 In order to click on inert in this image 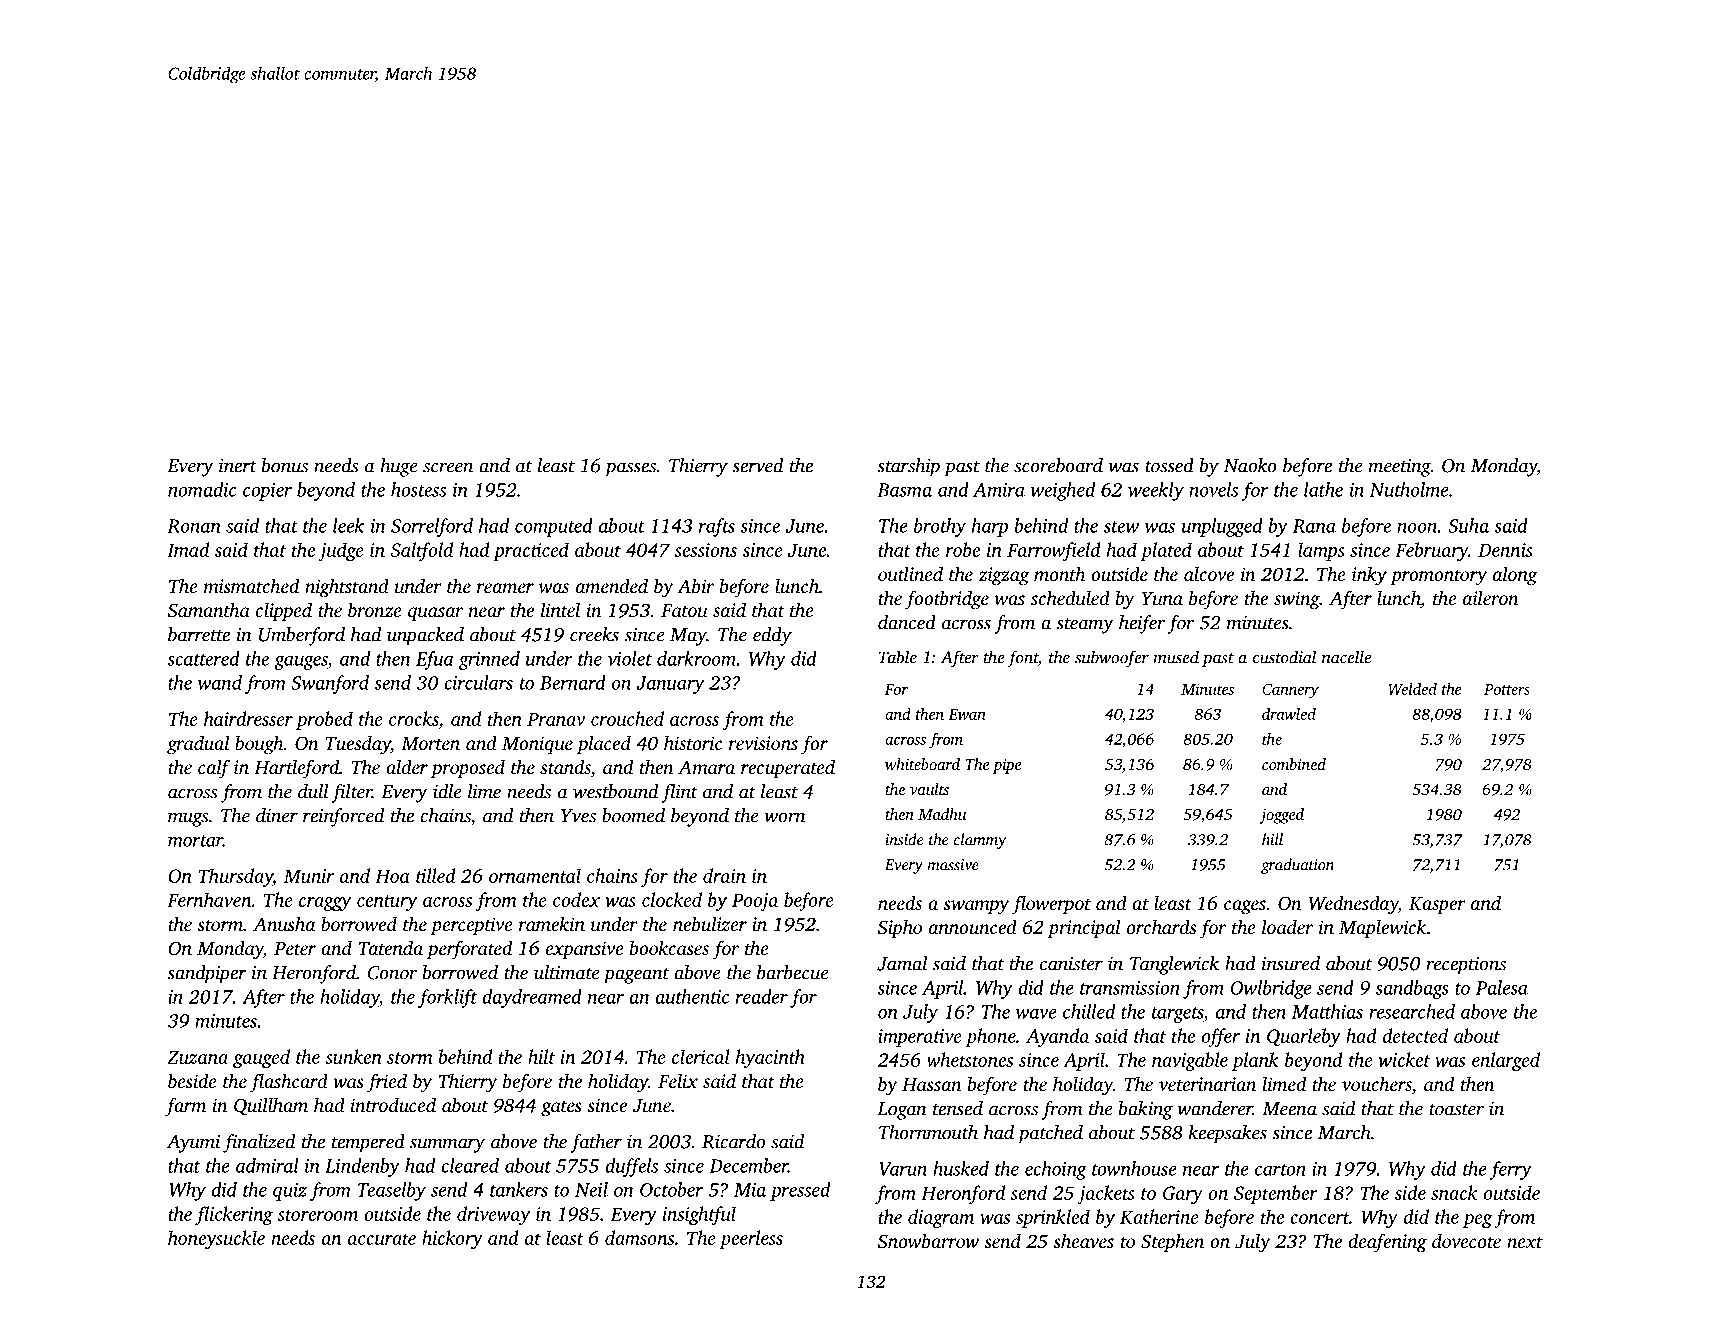, I will do `click(238, 465)`.
